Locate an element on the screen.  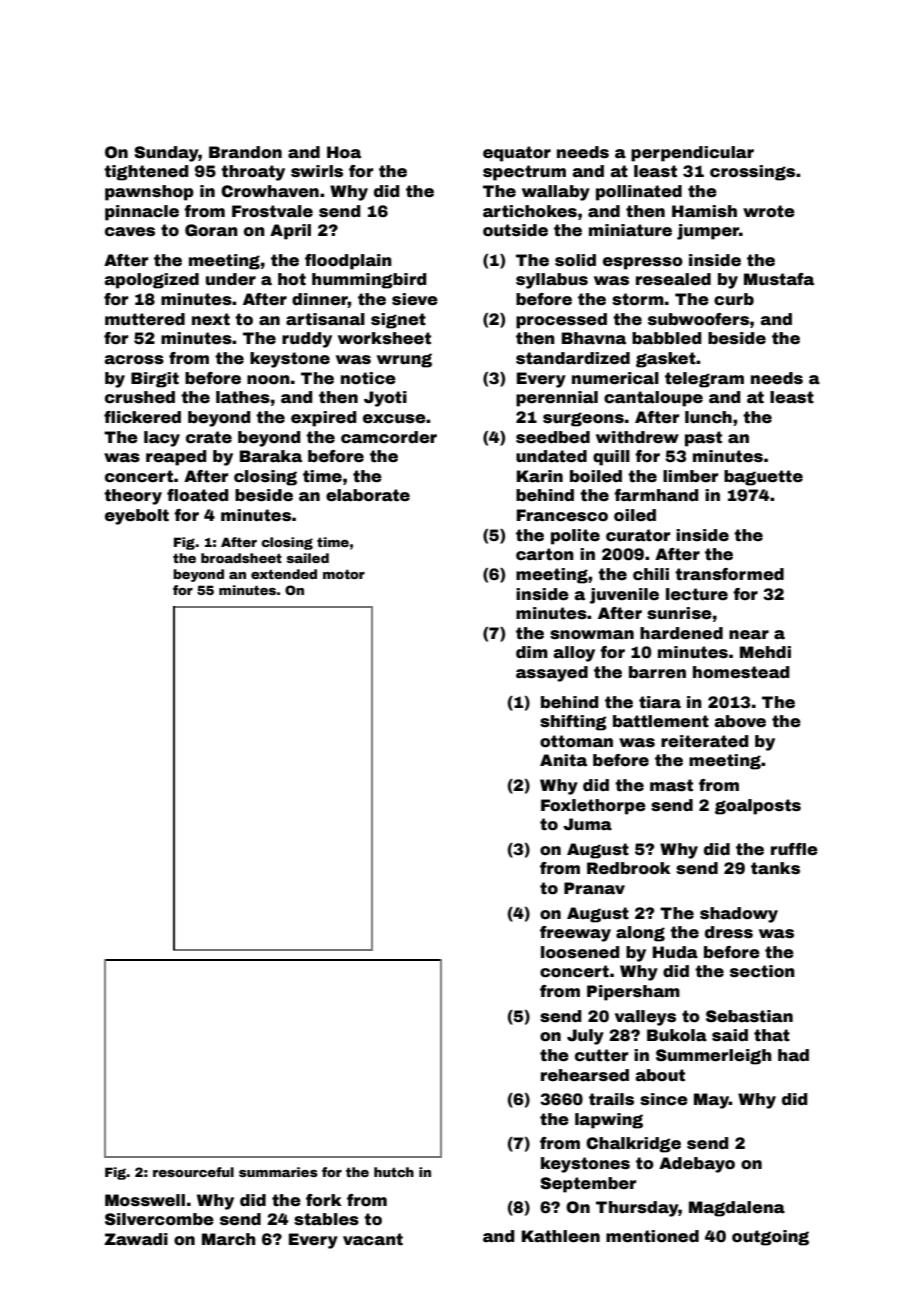
assayed is located at coordinates (552, 674).
